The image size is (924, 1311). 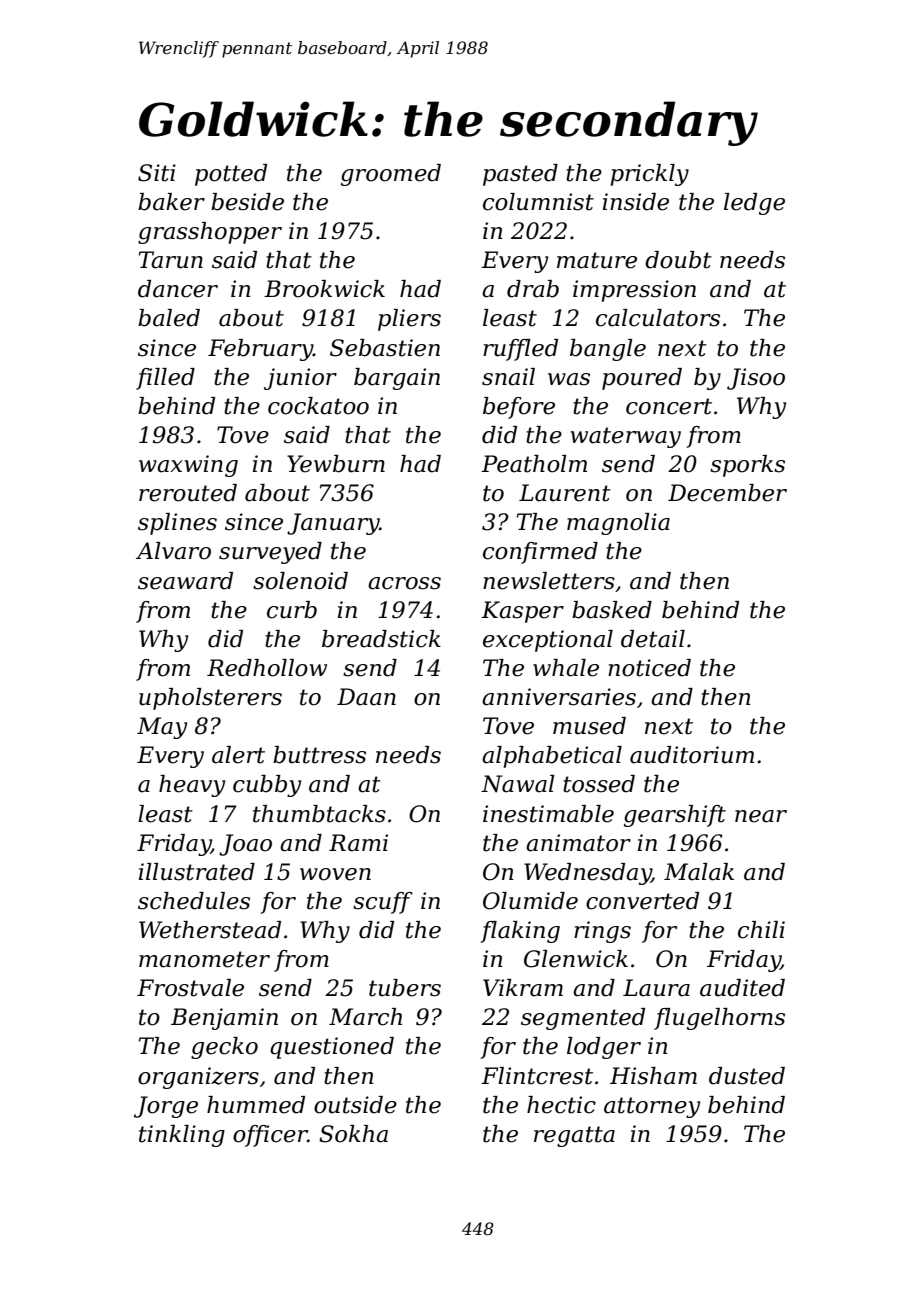 I want to click on across, so click(x=404, y=583).
